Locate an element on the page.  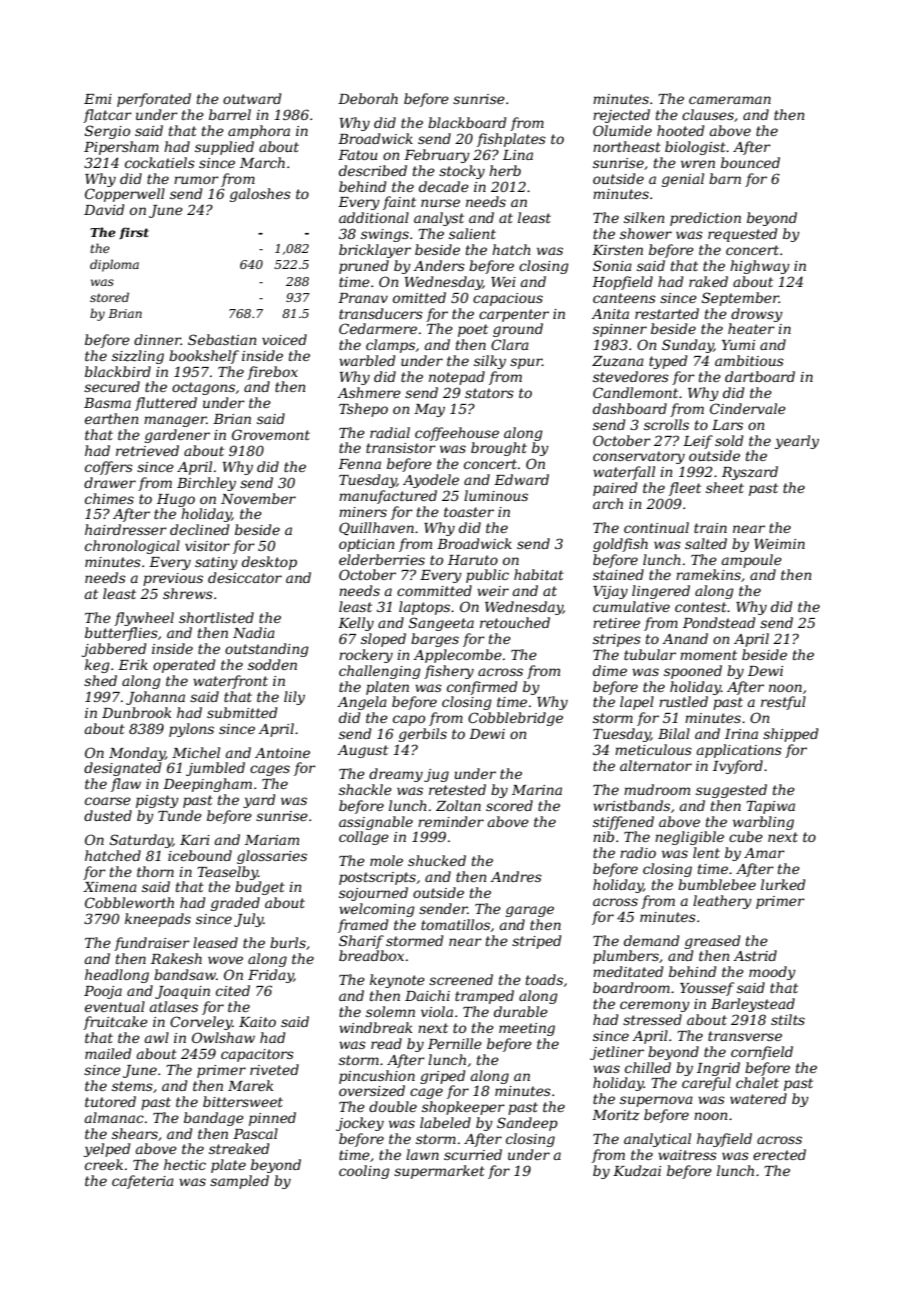
cameraman is located at coordinates (730, 100).
